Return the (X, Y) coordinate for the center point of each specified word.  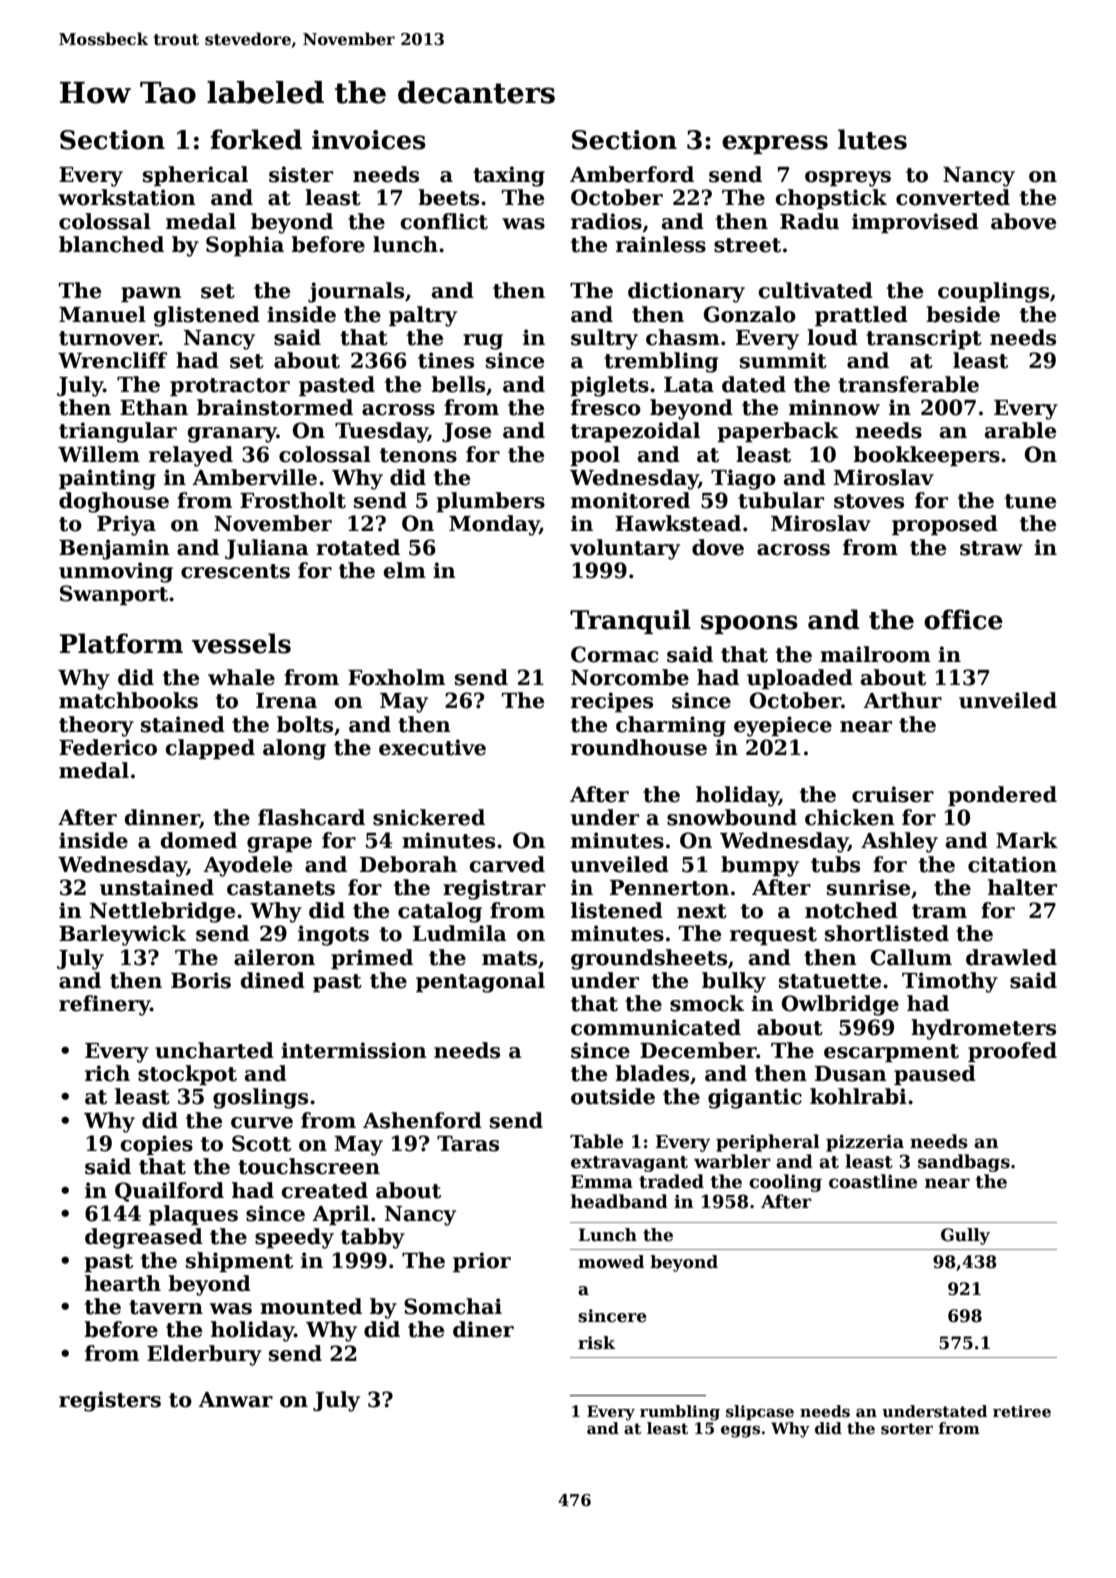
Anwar (235, 1400)
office (963, 619)
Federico (108, 747)
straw (991, 548)
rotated (358, 547)
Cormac (614, 654)
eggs (740, 1432)
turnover (109, 338)
